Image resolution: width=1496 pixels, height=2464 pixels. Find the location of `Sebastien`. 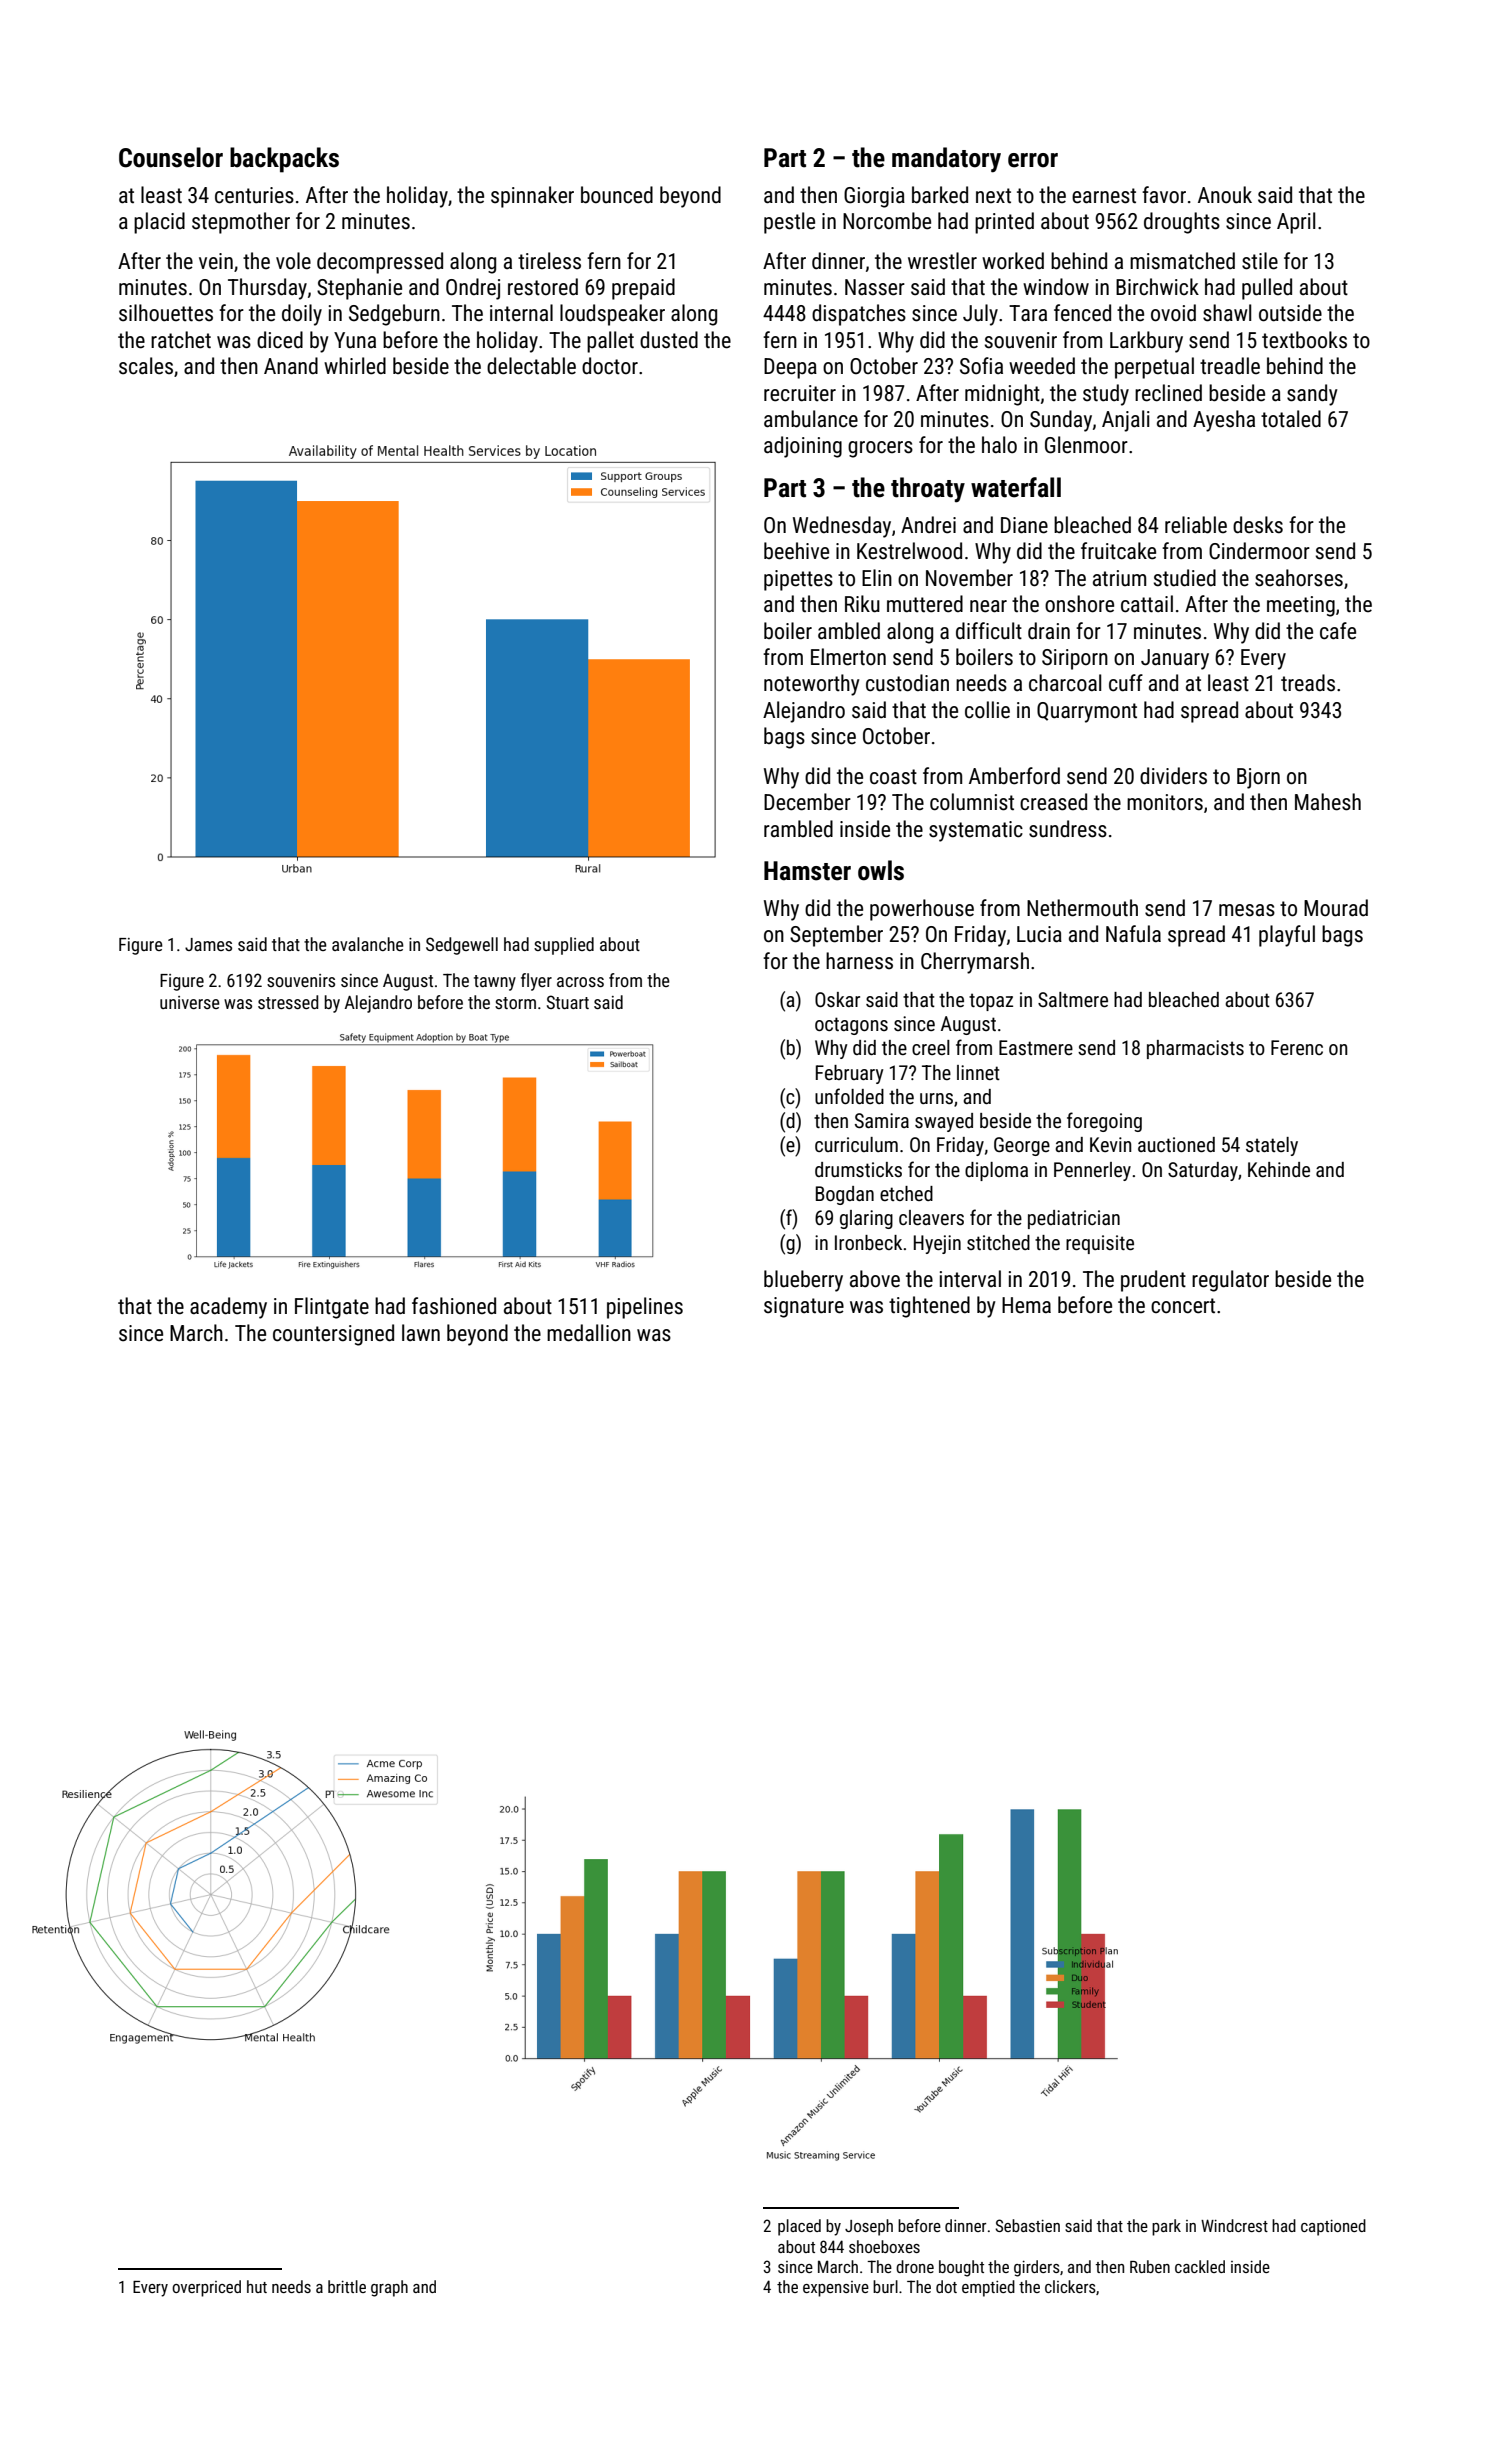

Sebastien is located at coordinates (1027, 2225).
